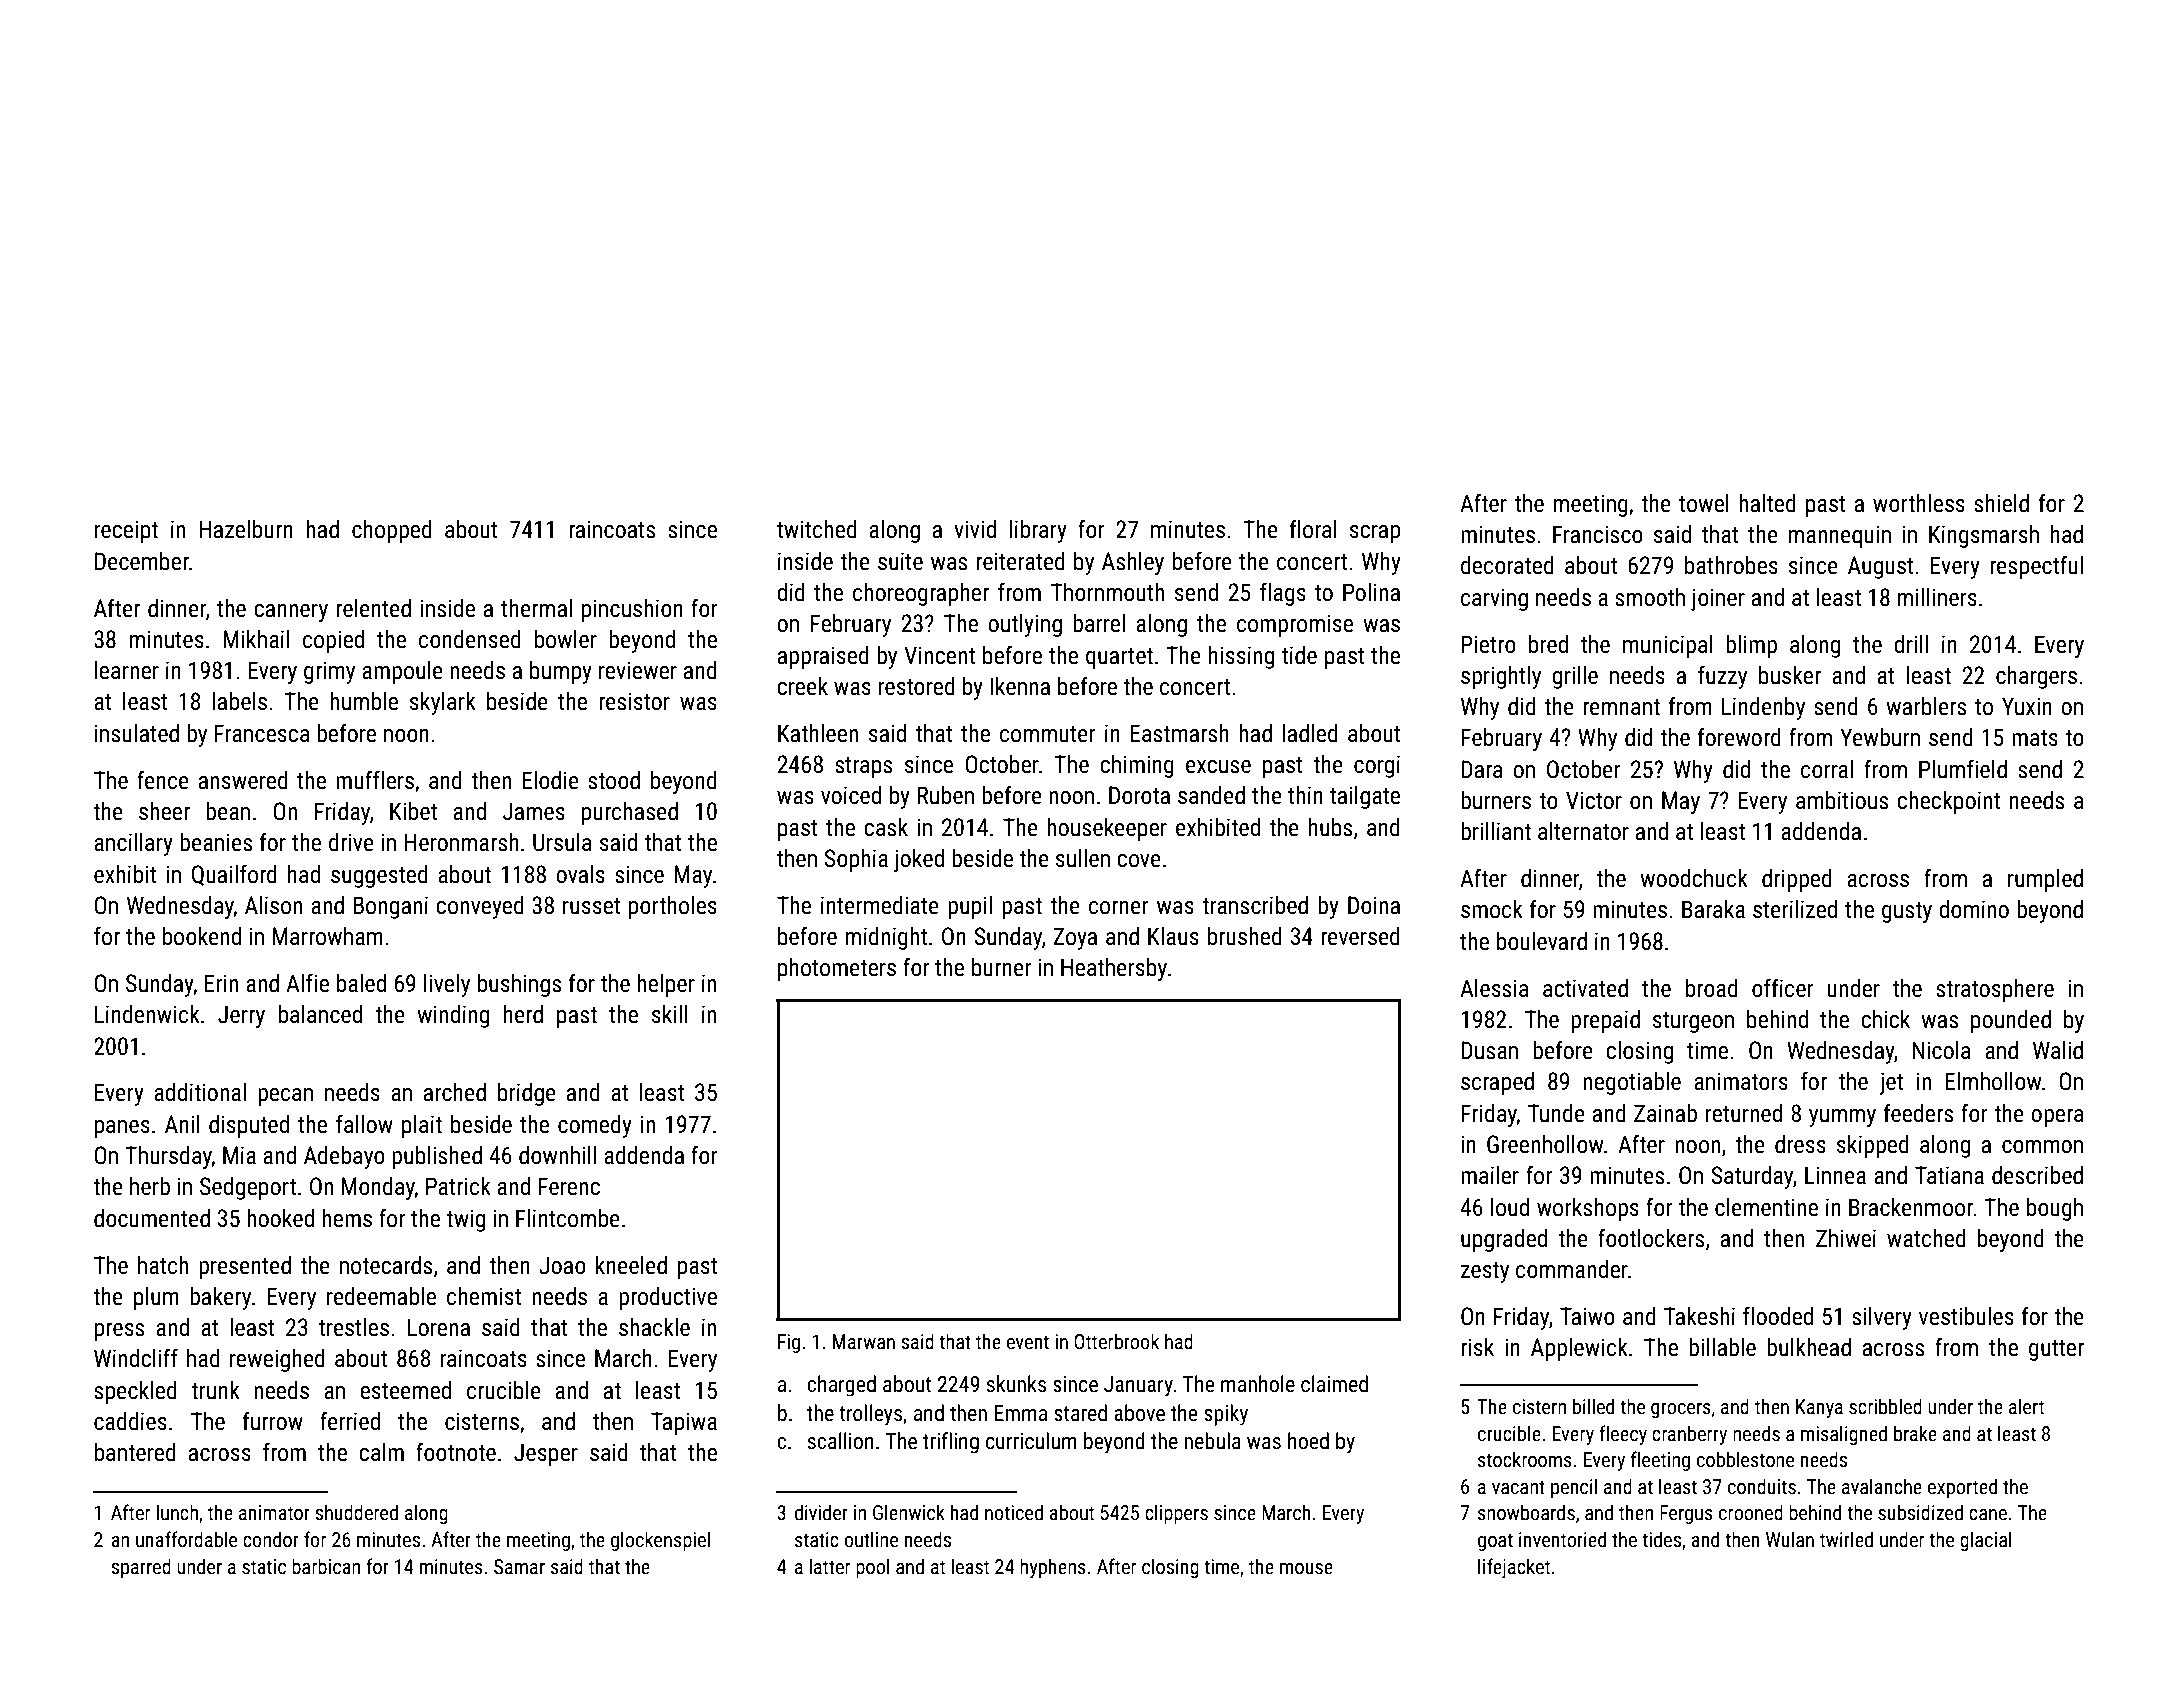  What do you see at coordinates (135, 1452) in the document?
I see `bantered` at bounding box center [135, 1452].
